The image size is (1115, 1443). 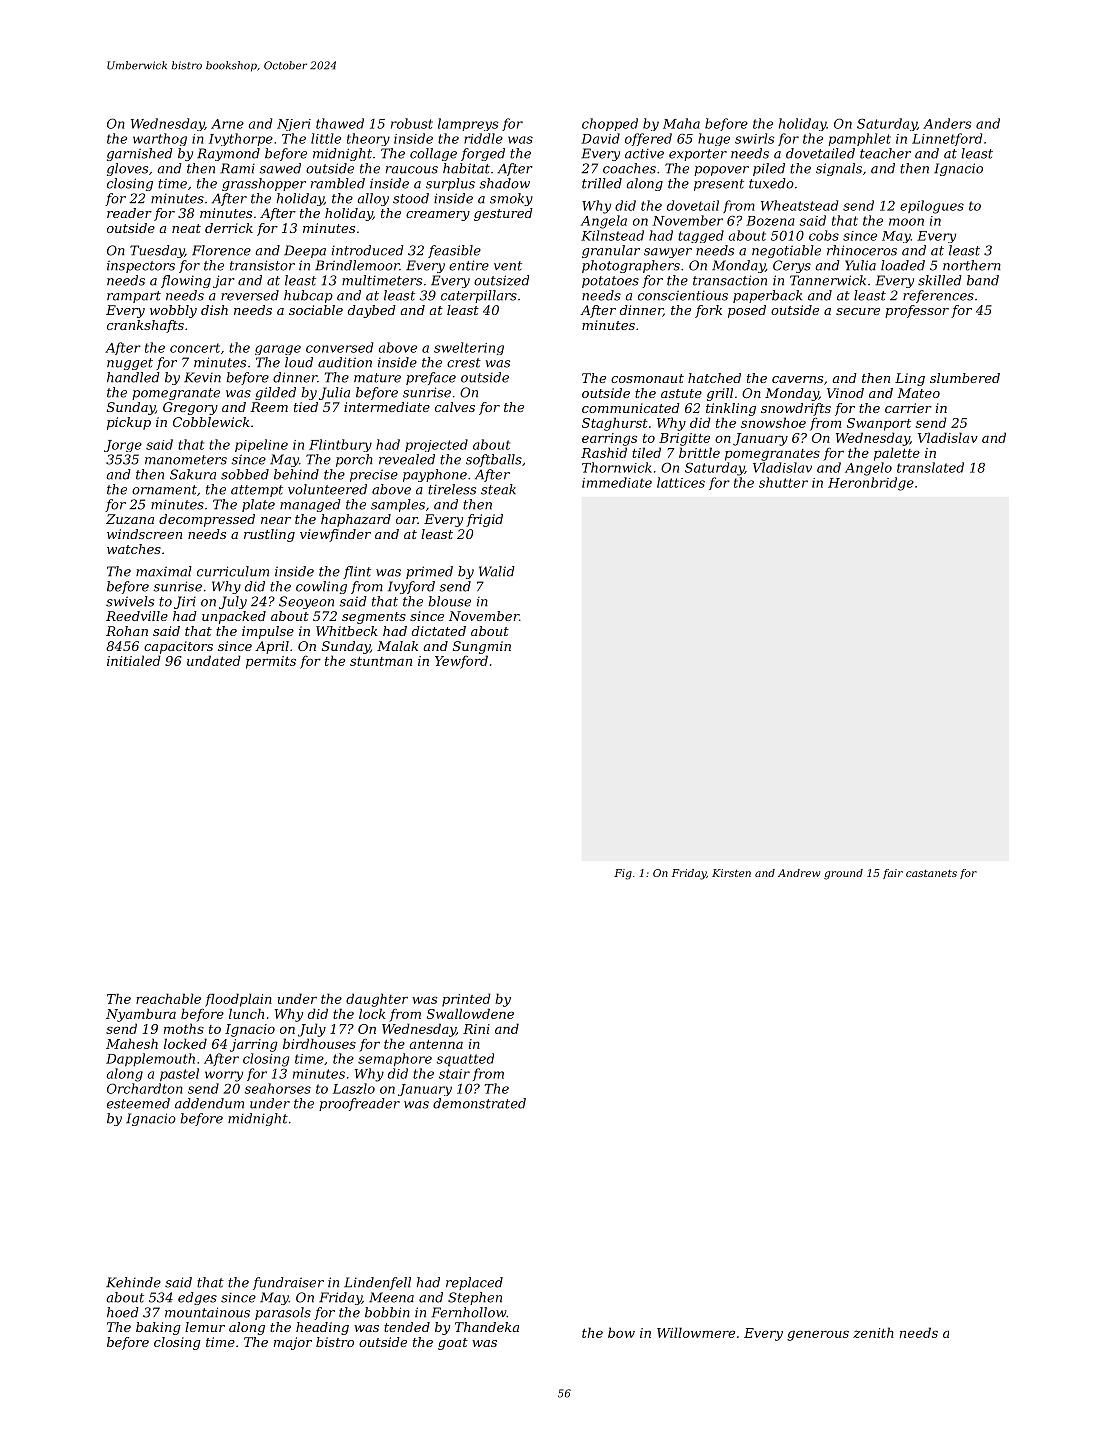 What do you see at coordinates (214, 660) in the screenshot?
I see `undated` at bounding box center [214, 660].
